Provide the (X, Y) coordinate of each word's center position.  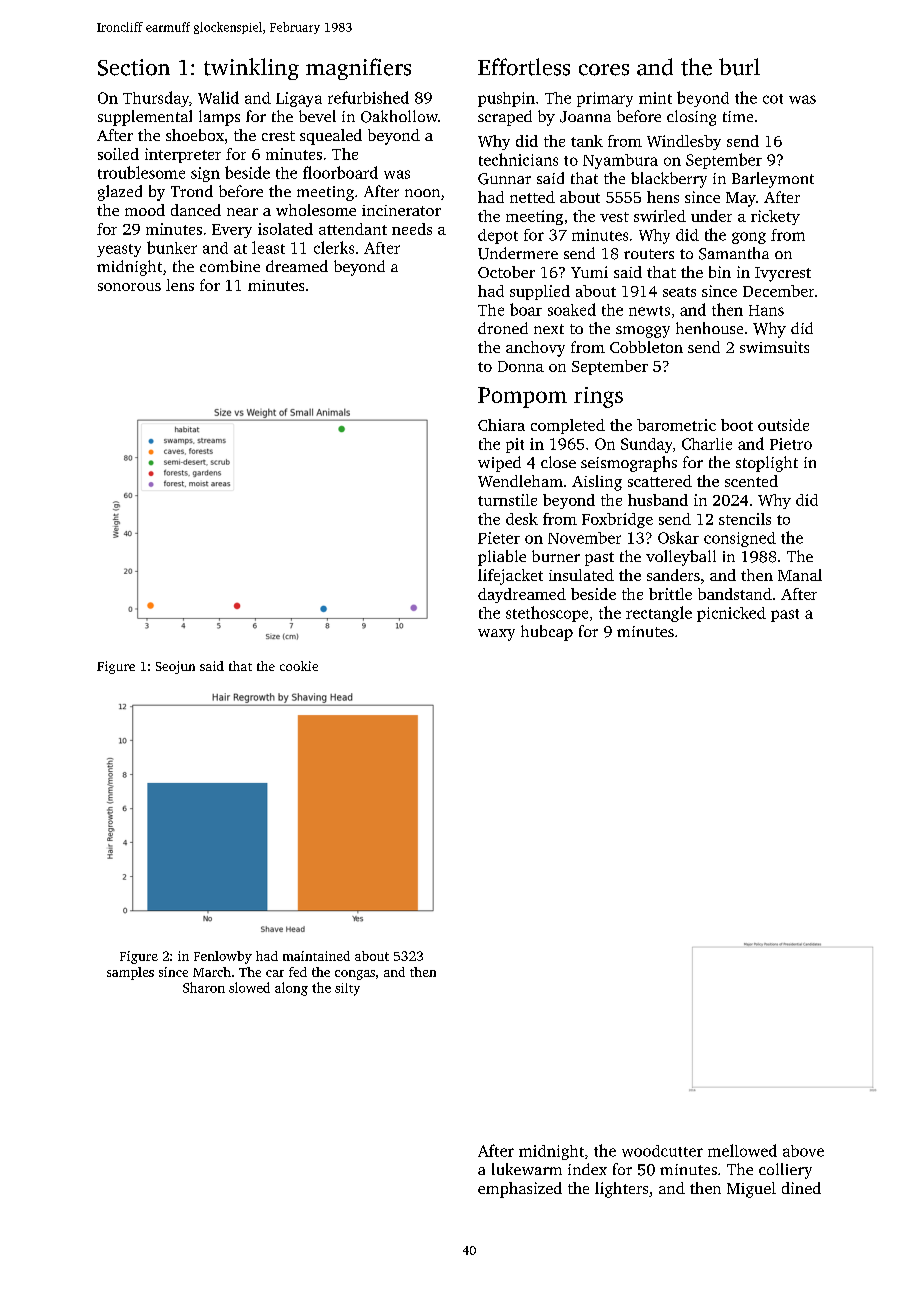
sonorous (129, 287)
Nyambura (620, 161)
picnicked (731, 614)
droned (503, 328)
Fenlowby (223, 957)
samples (130, 973)
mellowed (742, 1150)
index (587, 1169)
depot (498, 236)
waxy (496, 635)
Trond (192, 191)
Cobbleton (646, 347)
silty (347, 989)
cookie (299, 666)
